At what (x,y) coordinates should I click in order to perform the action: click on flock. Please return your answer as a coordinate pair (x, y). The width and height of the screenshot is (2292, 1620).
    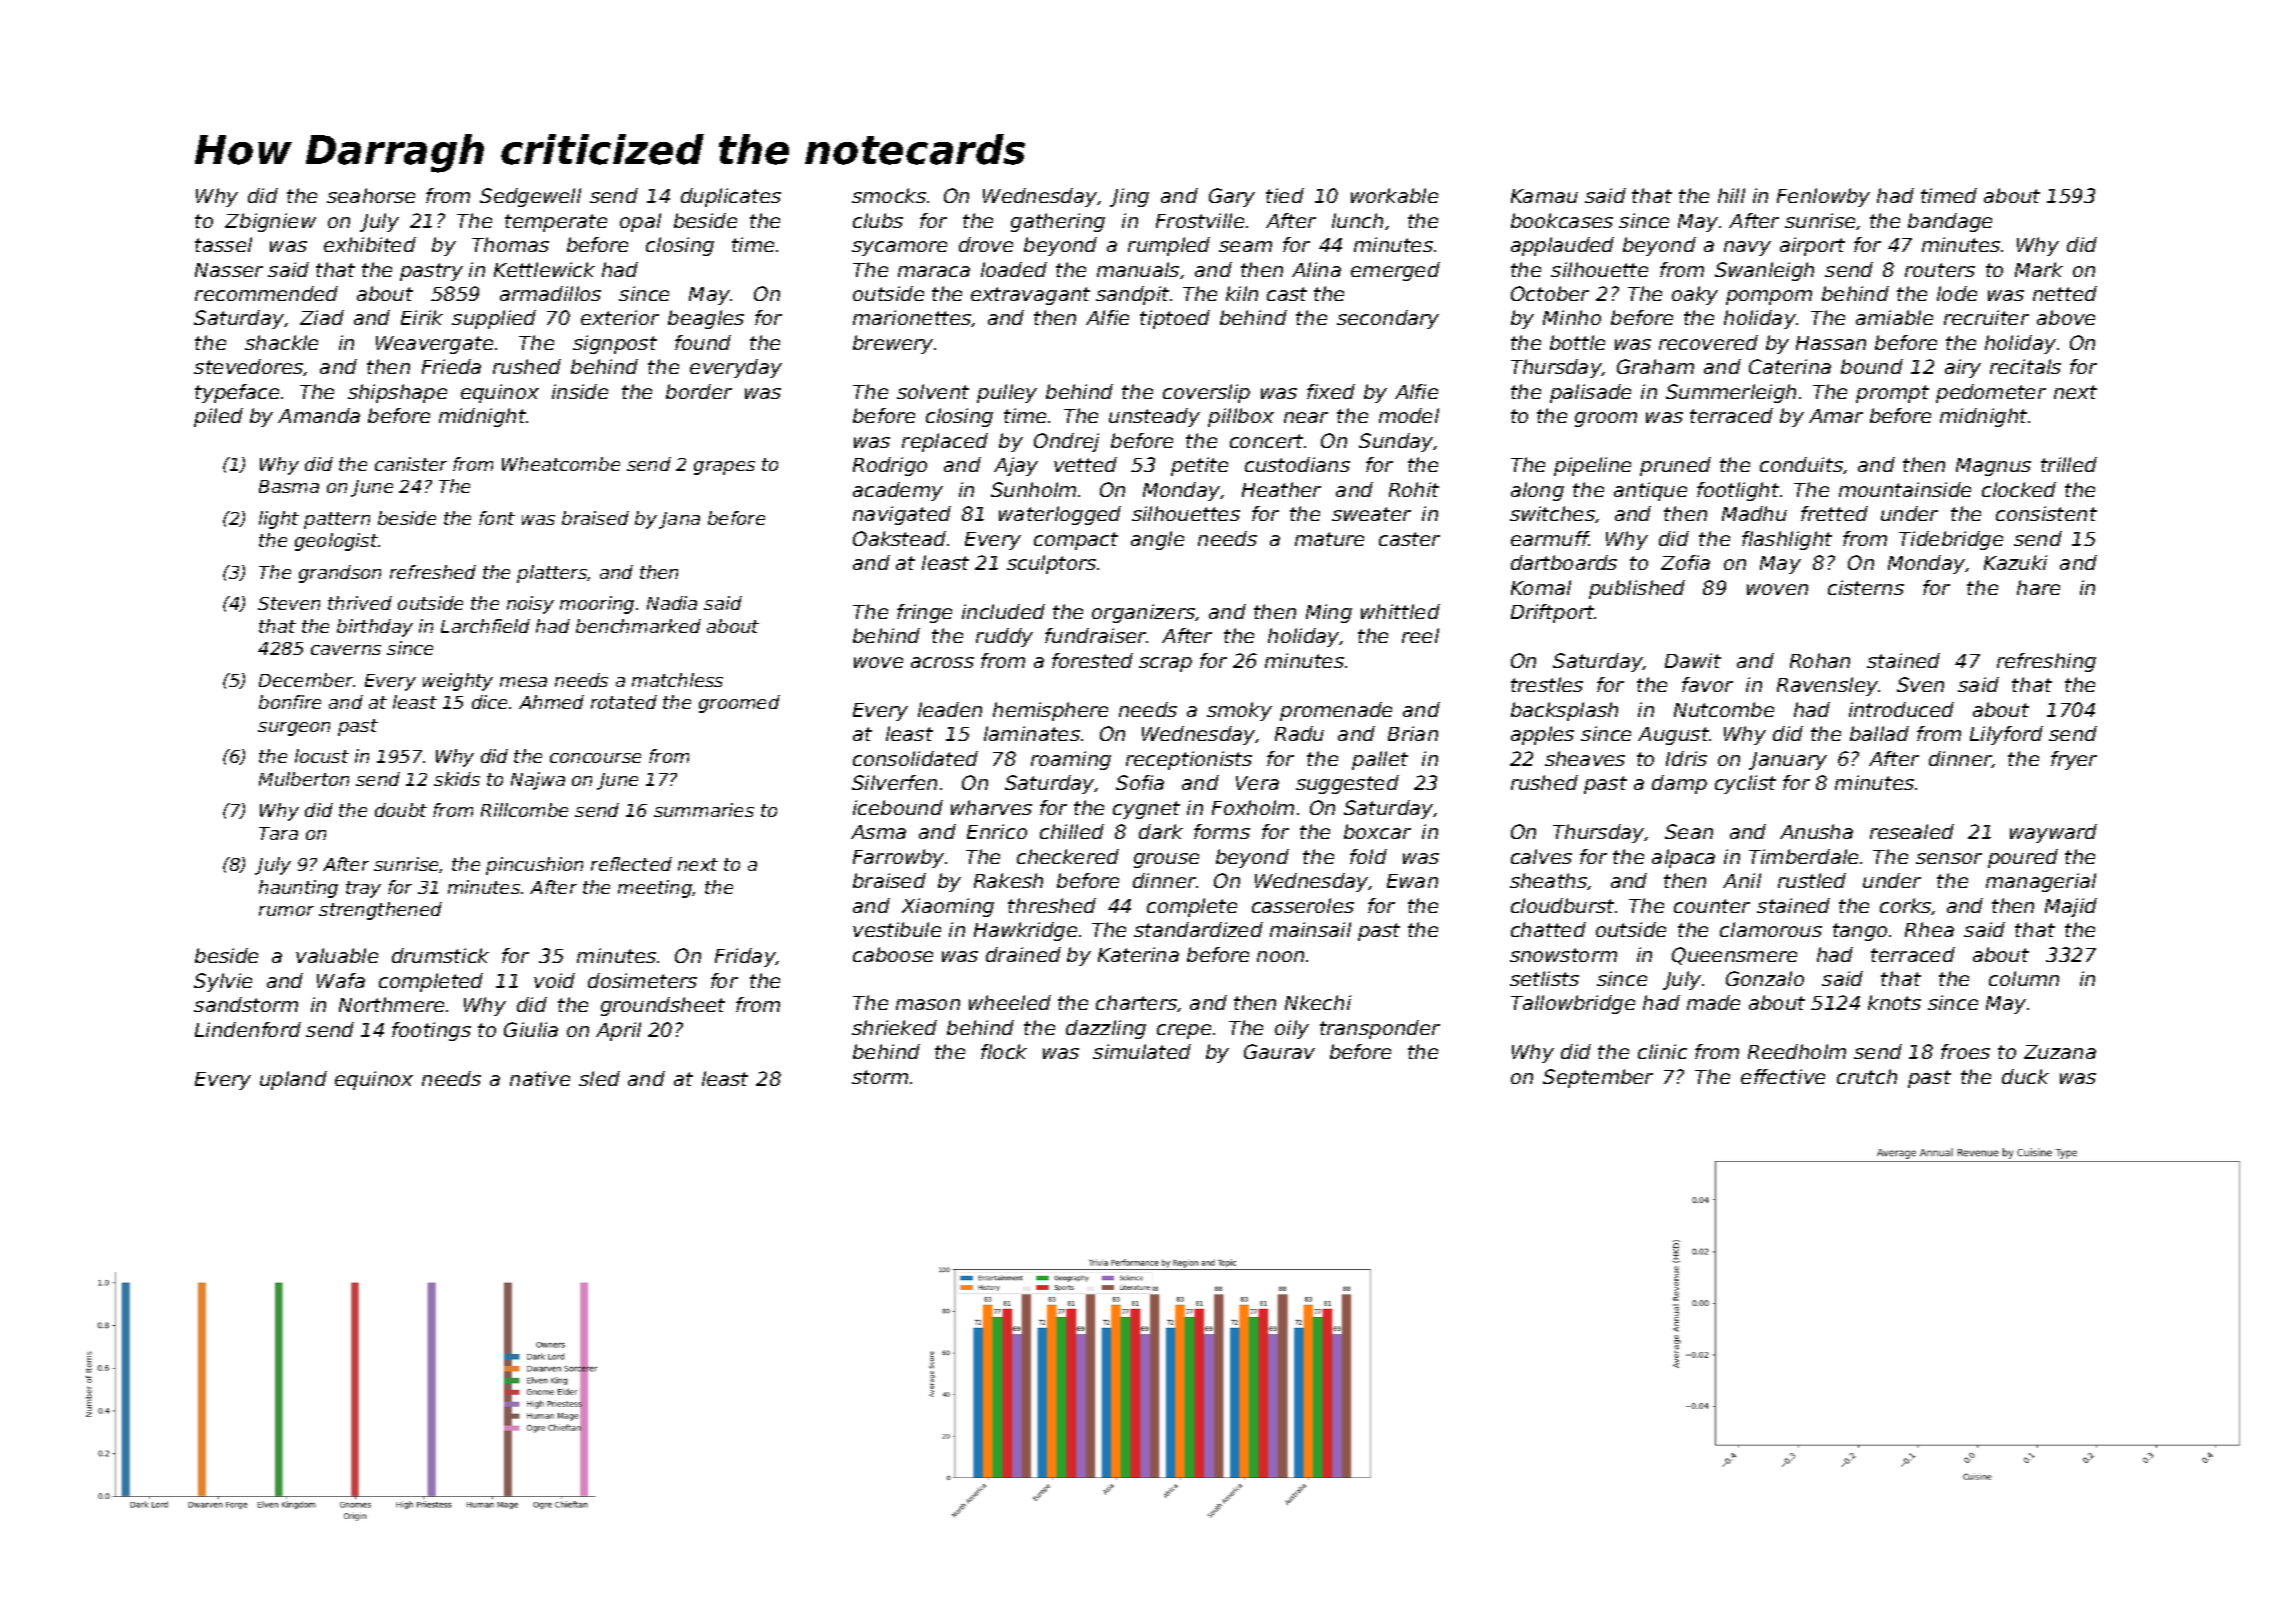
    Looking at the image, I should click on (1004, 1051).
